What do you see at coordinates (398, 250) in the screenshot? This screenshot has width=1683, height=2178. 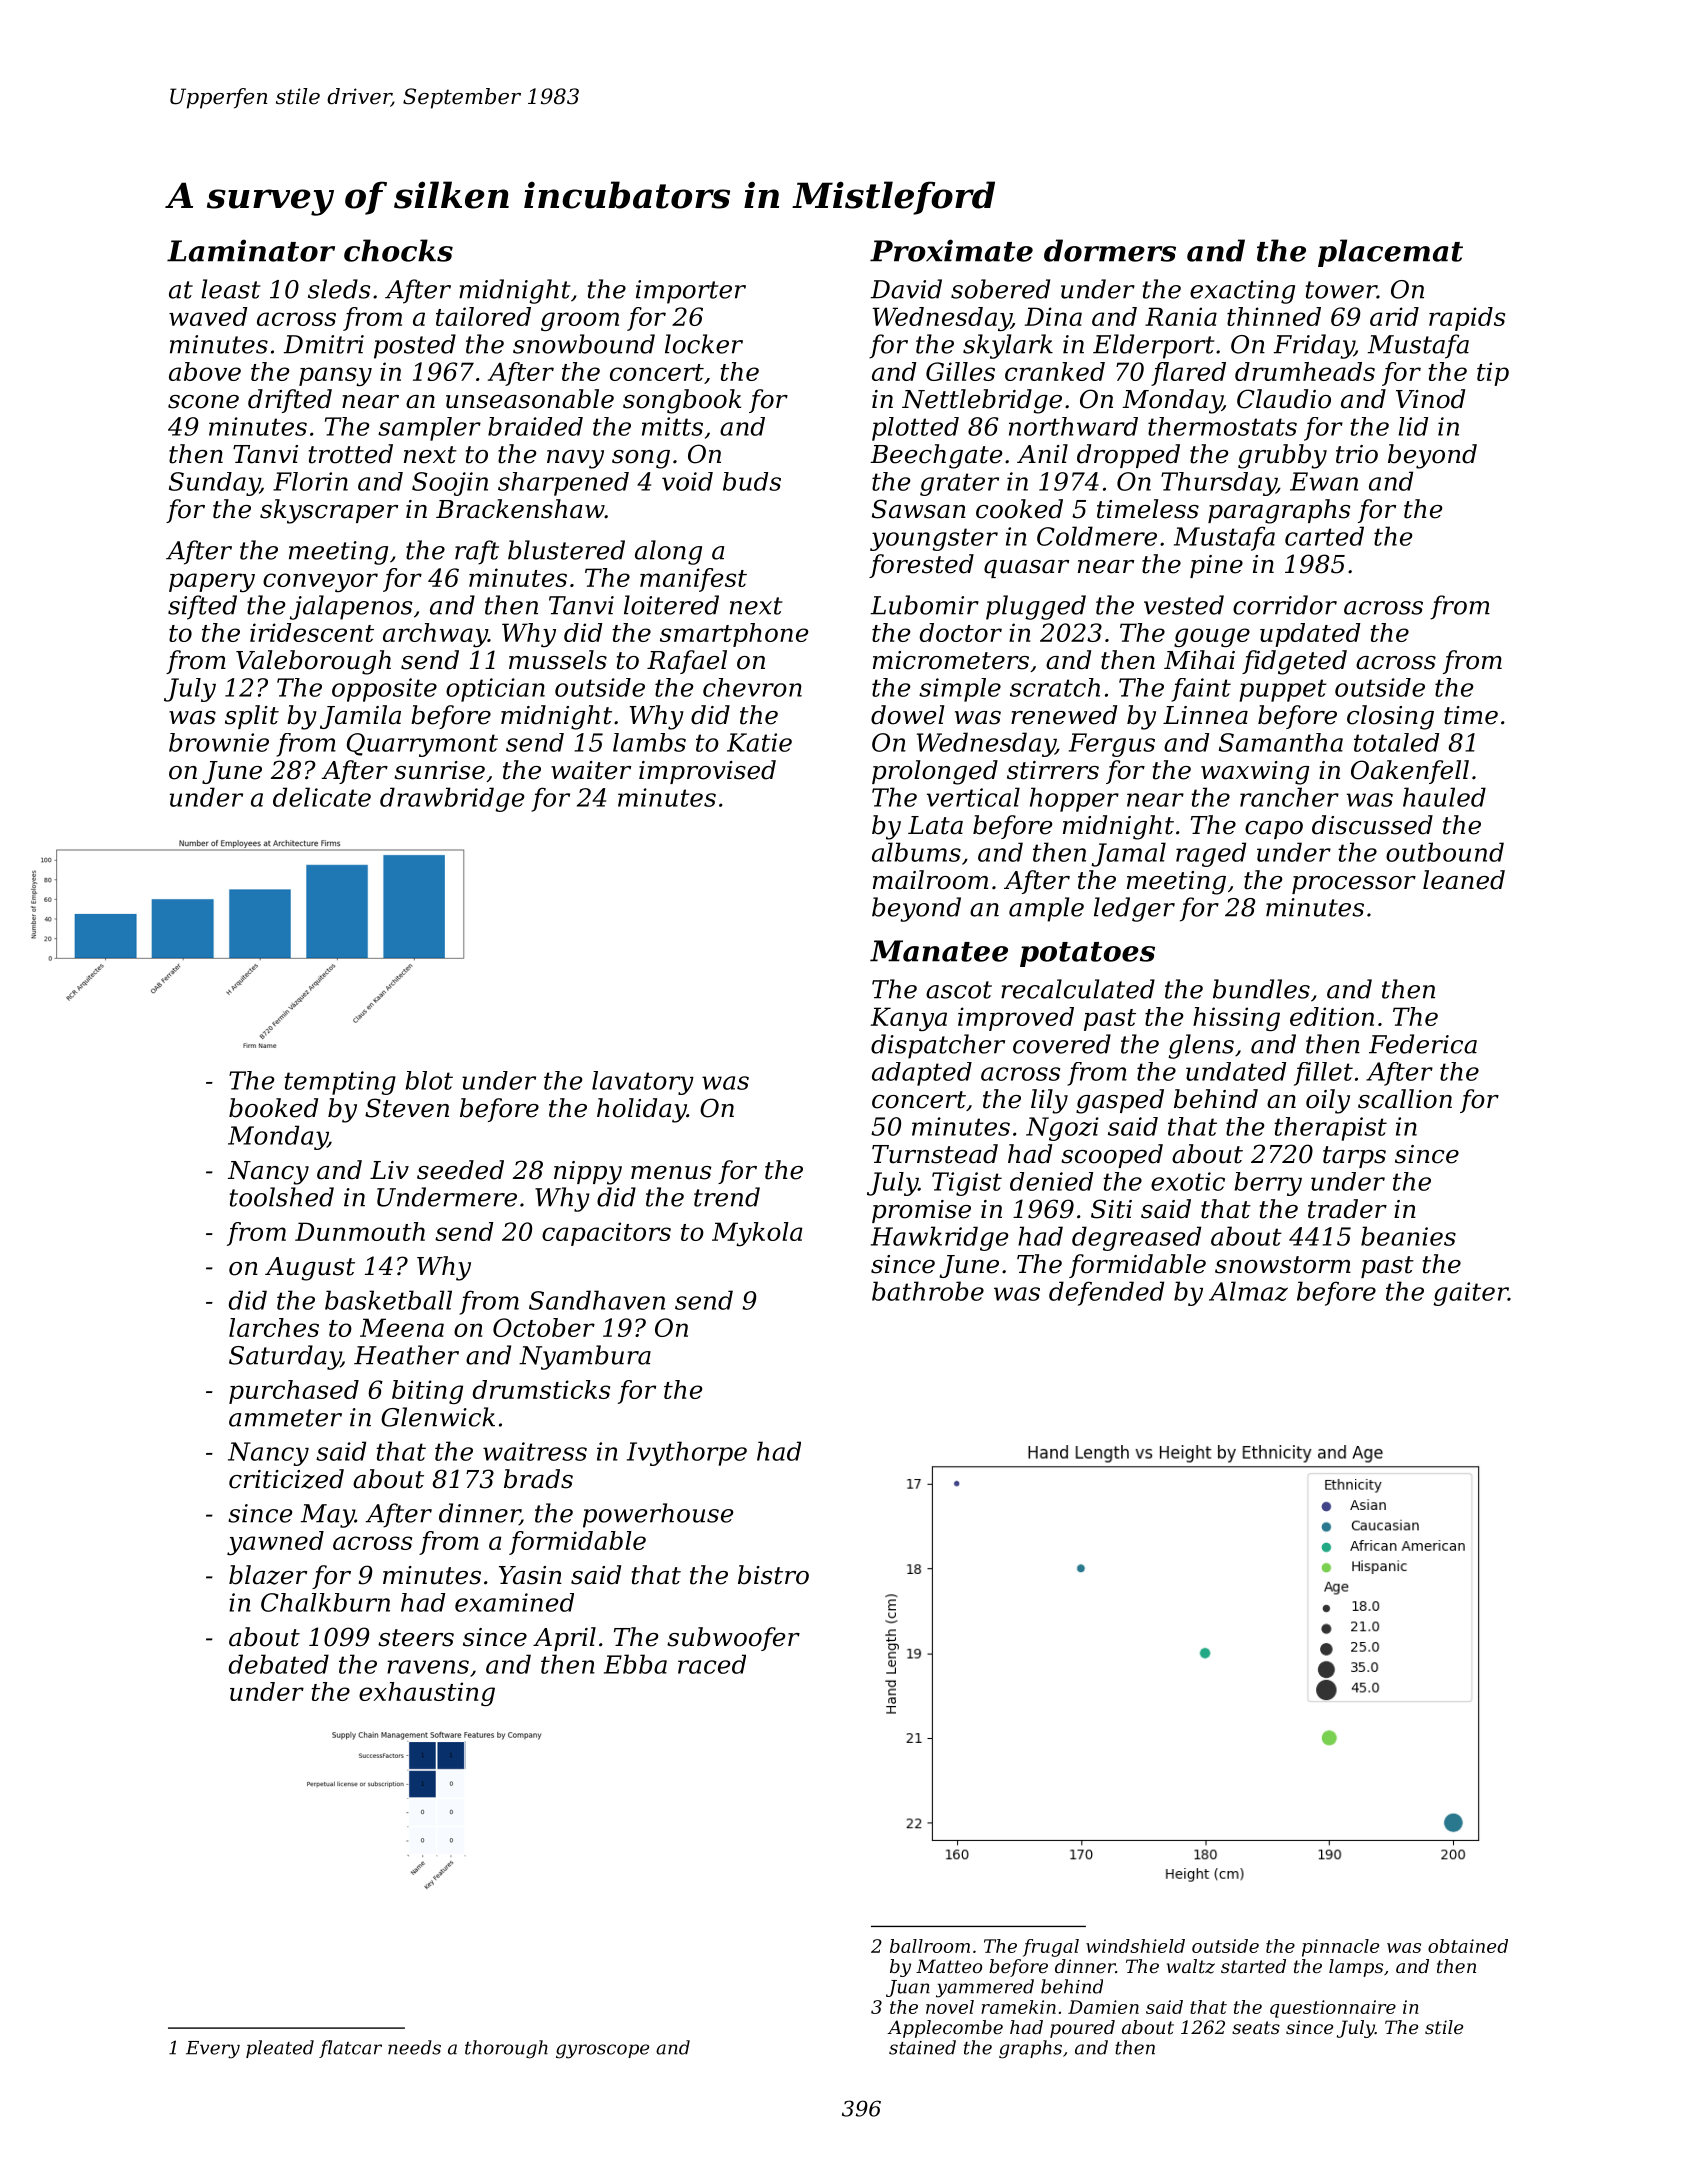 I see `chocks` at bounding box center [398, 250].
